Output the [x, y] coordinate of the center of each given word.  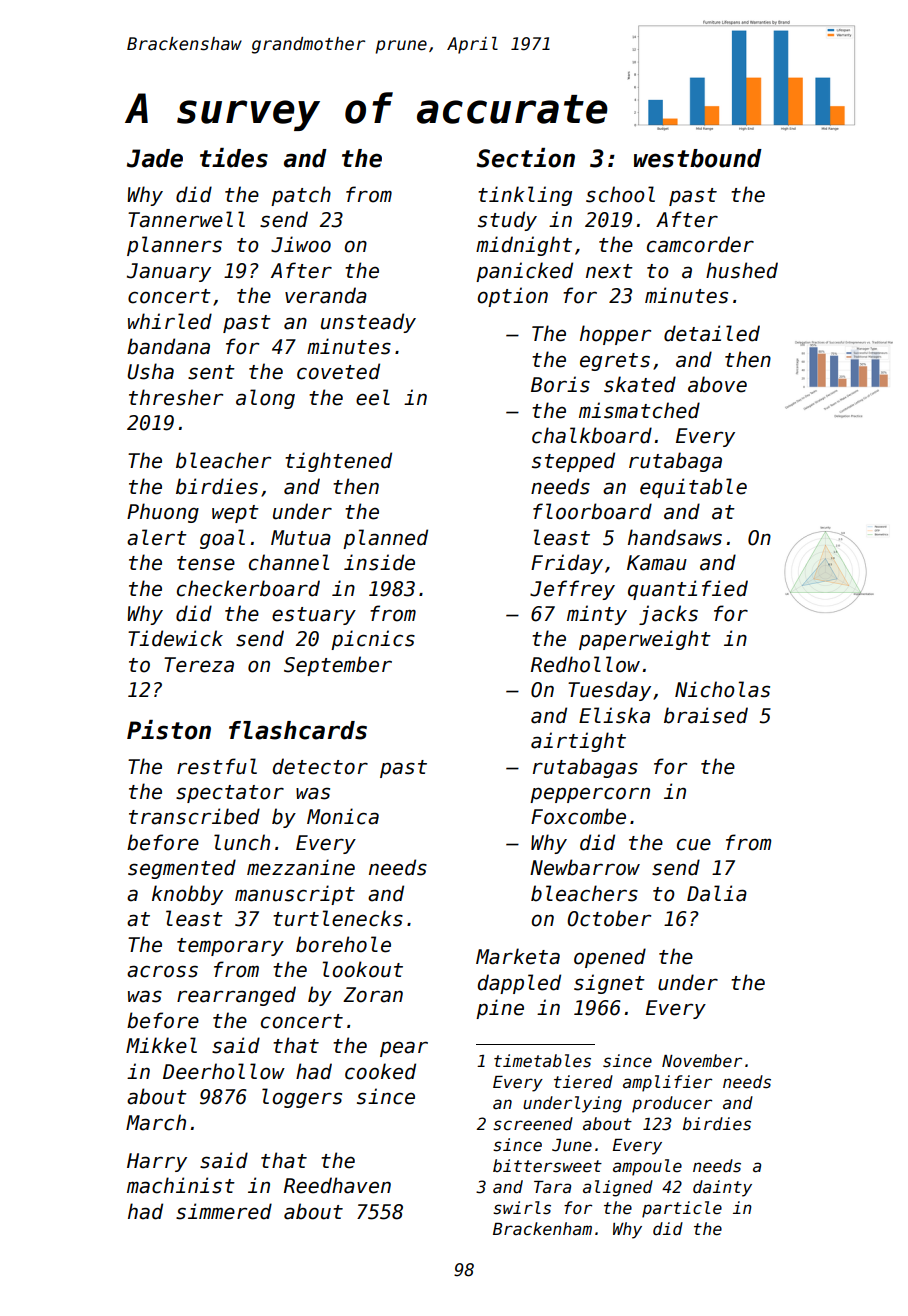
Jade [155, 158]
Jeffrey [572, 590]
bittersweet [547, 1166]
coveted [338, 371]
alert [157, 537]
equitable [693, 488]
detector [320, 766]
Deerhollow [224, 1071]
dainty [722, 1188]
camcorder [700, 244]
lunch [242, 842]
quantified [688, 590]
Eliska [614, 715]
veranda [326, 295]
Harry [157, 1162]
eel [373, 397]
